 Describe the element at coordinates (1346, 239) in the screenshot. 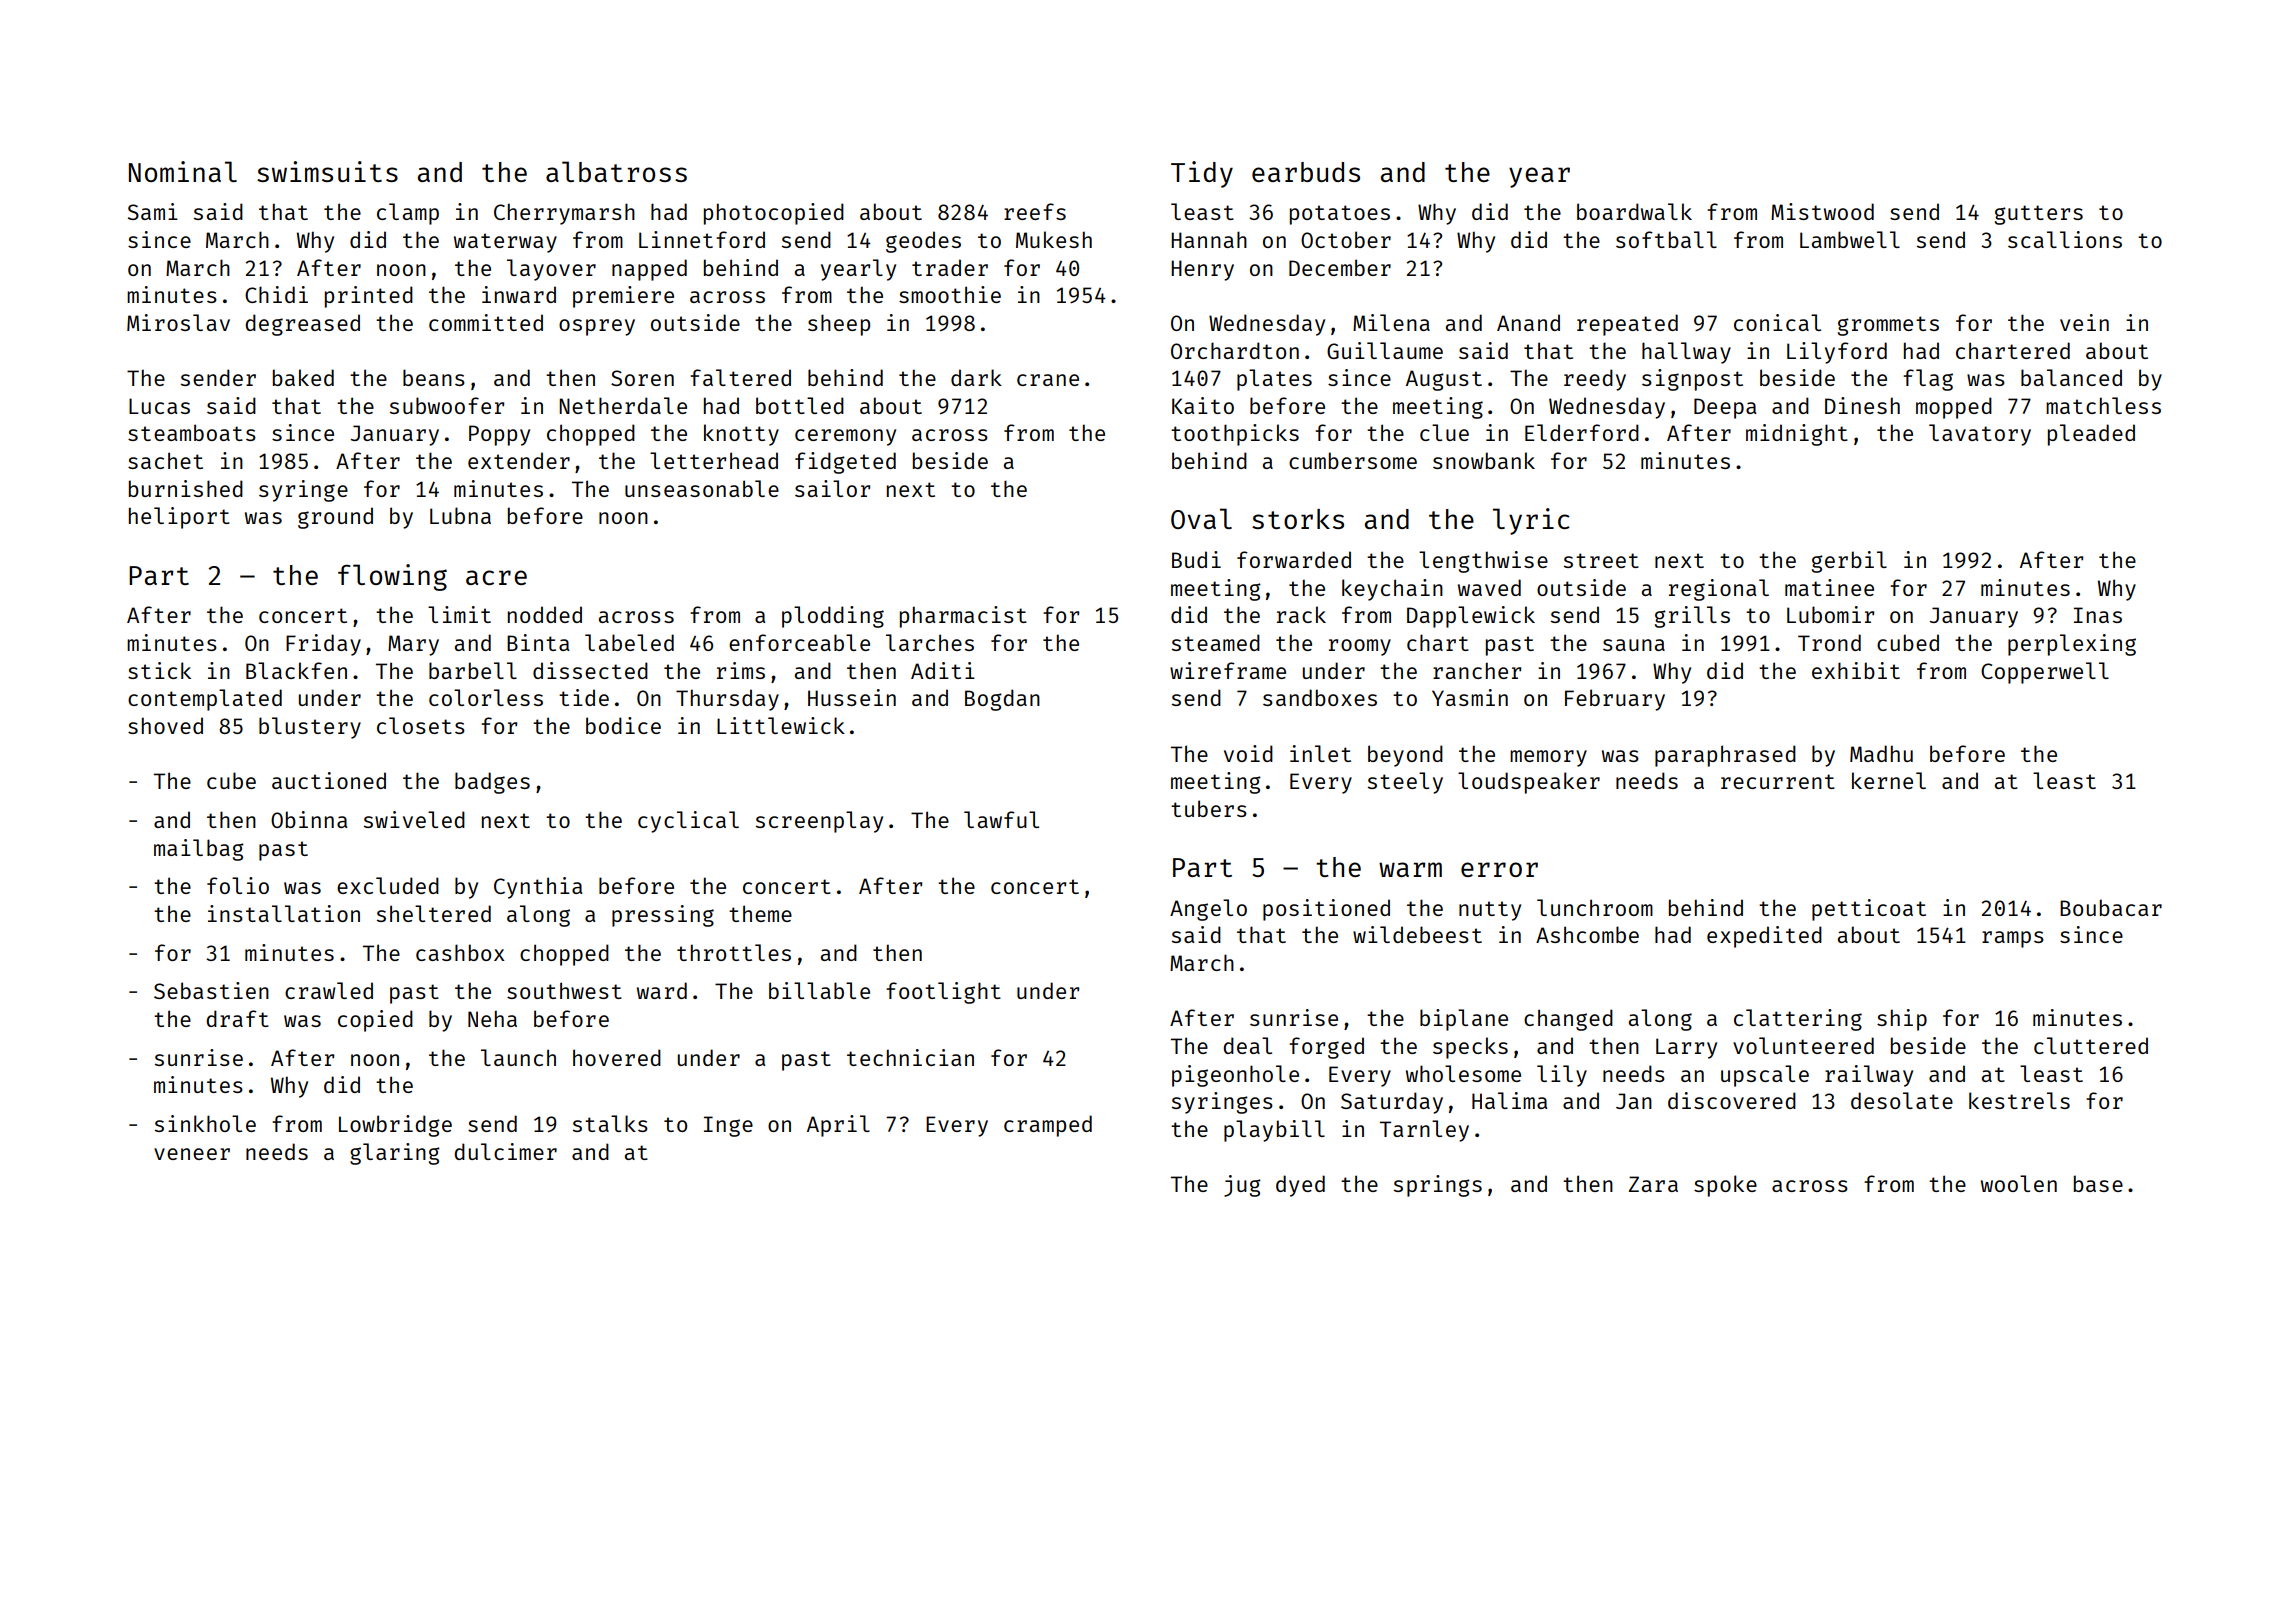

I see `October` at that location.
